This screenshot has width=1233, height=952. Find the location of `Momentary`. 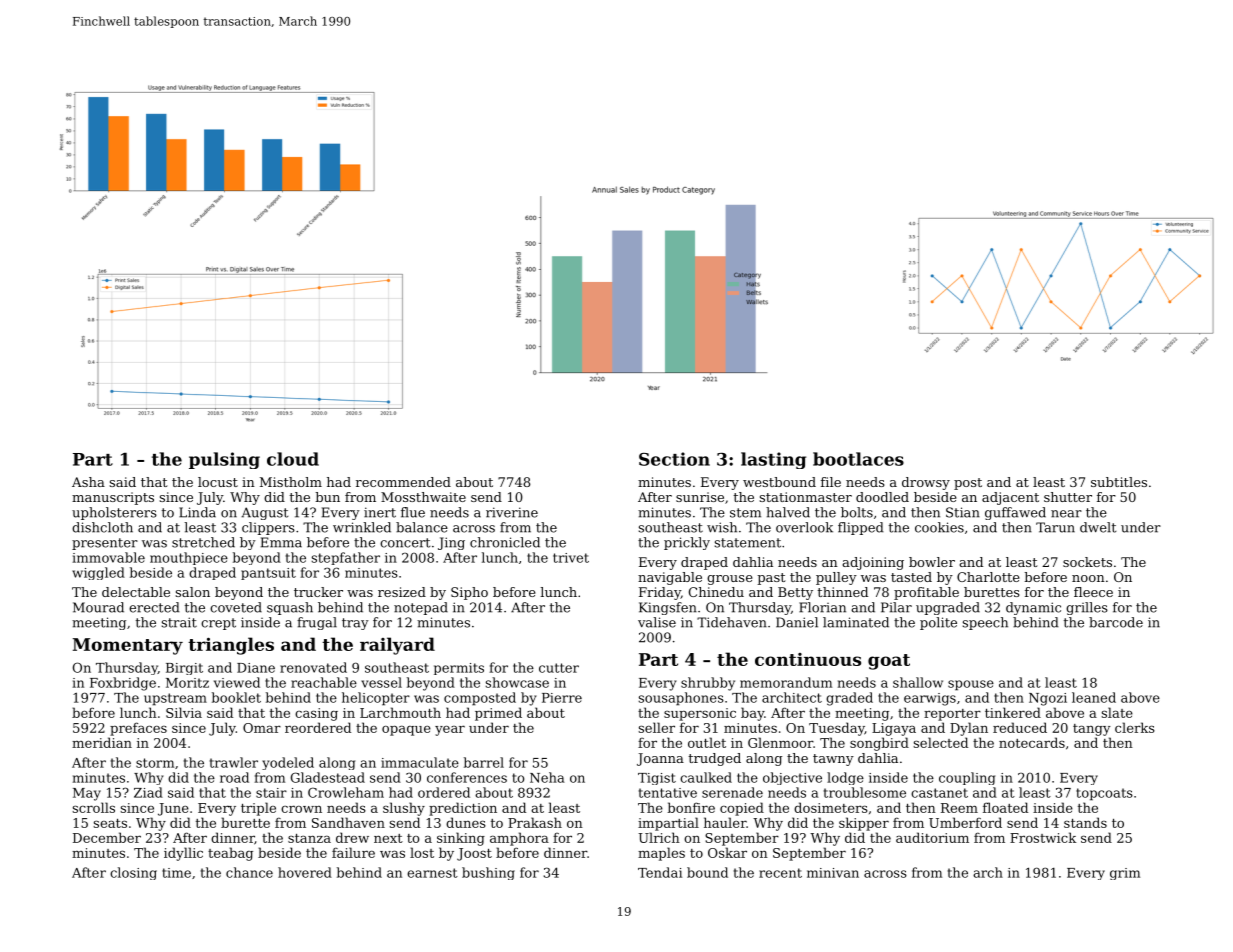

Momentary is located at coordinates (128, 646).
